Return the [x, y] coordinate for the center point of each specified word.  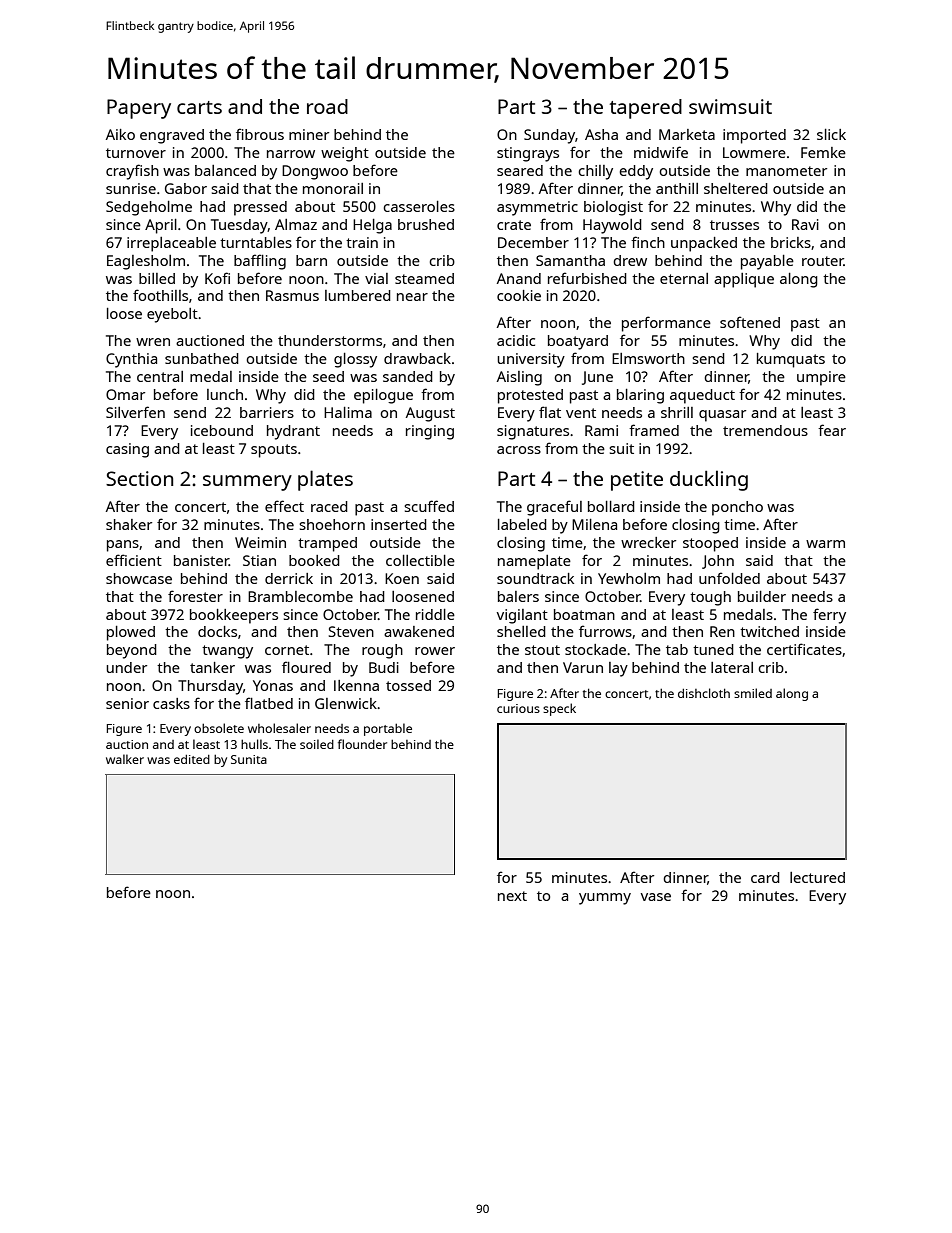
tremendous [765, 430]
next [512, 896]
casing [127, 450]
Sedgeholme [149, 208]
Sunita [249, 759]
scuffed [429, 506]
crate [514, 225]
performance [666, 324]
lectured [817, 877]
